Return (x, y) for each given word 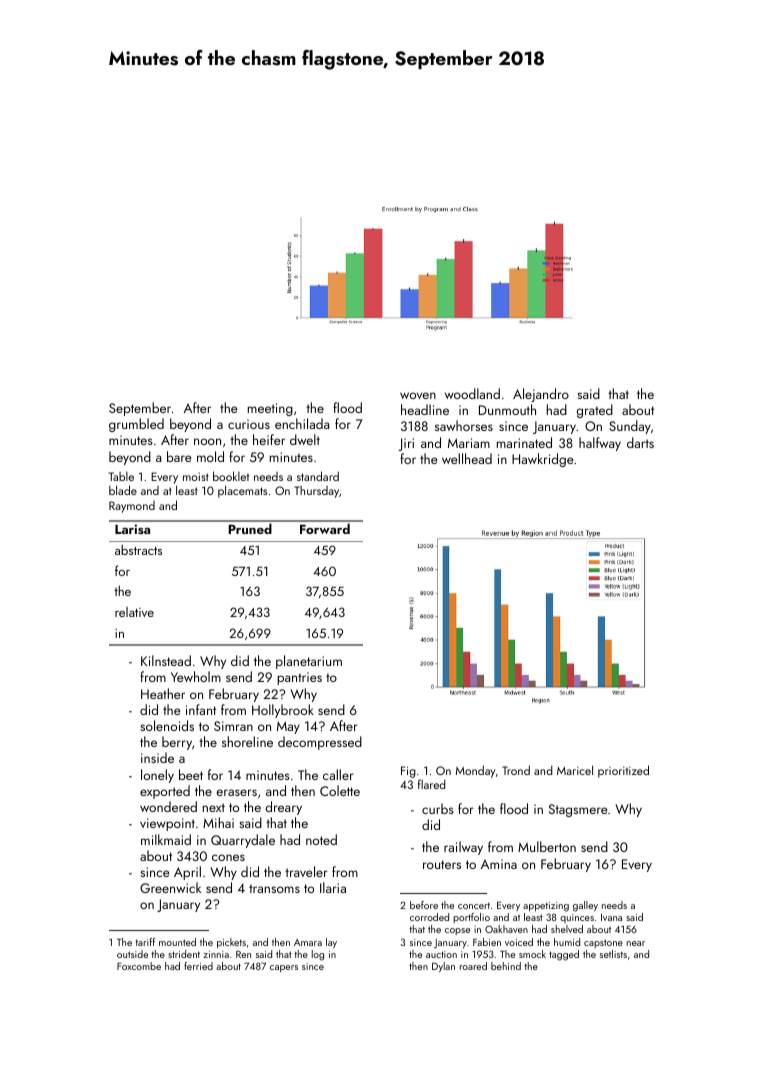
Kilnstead (166, 660)
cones (228, 857)
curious (249, 424)
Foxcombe (139, 966)
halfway (600, 444)
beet (191, 774)
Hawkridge (543, 460)
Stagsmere (578, 810)
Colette (340, 790)
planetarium (309, 662)
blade (123, 490)
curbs (438, 808)
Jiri (406, 444)
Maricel (575, 770)
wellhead (467, 458)
